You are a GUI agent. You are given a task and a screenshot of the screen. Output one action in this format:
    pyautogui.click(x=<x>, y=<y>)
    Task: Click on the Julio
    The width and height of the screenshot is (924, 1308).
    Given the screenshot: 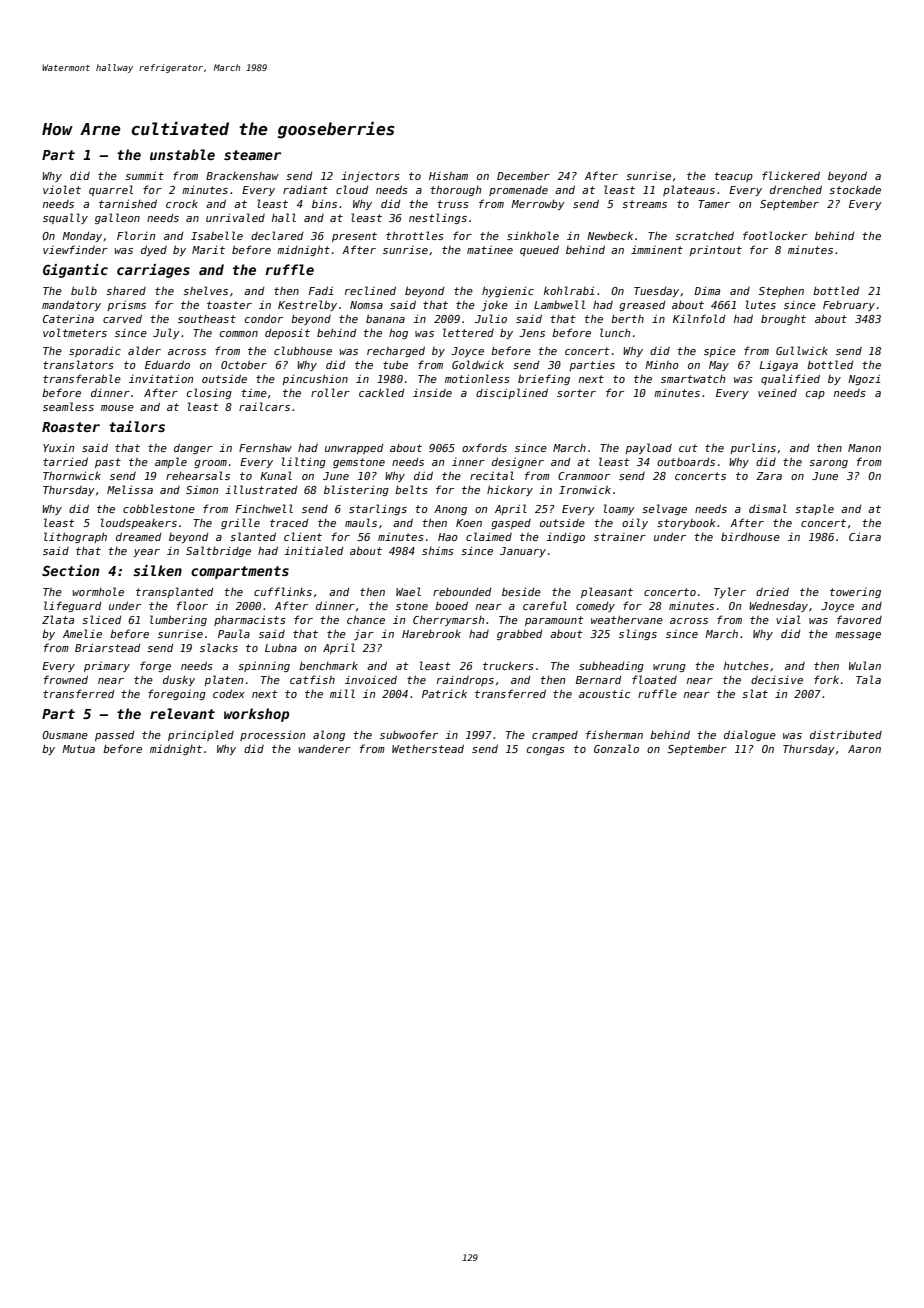 What is the action you would take?
    pyautogui.click(x=491, y=318)
